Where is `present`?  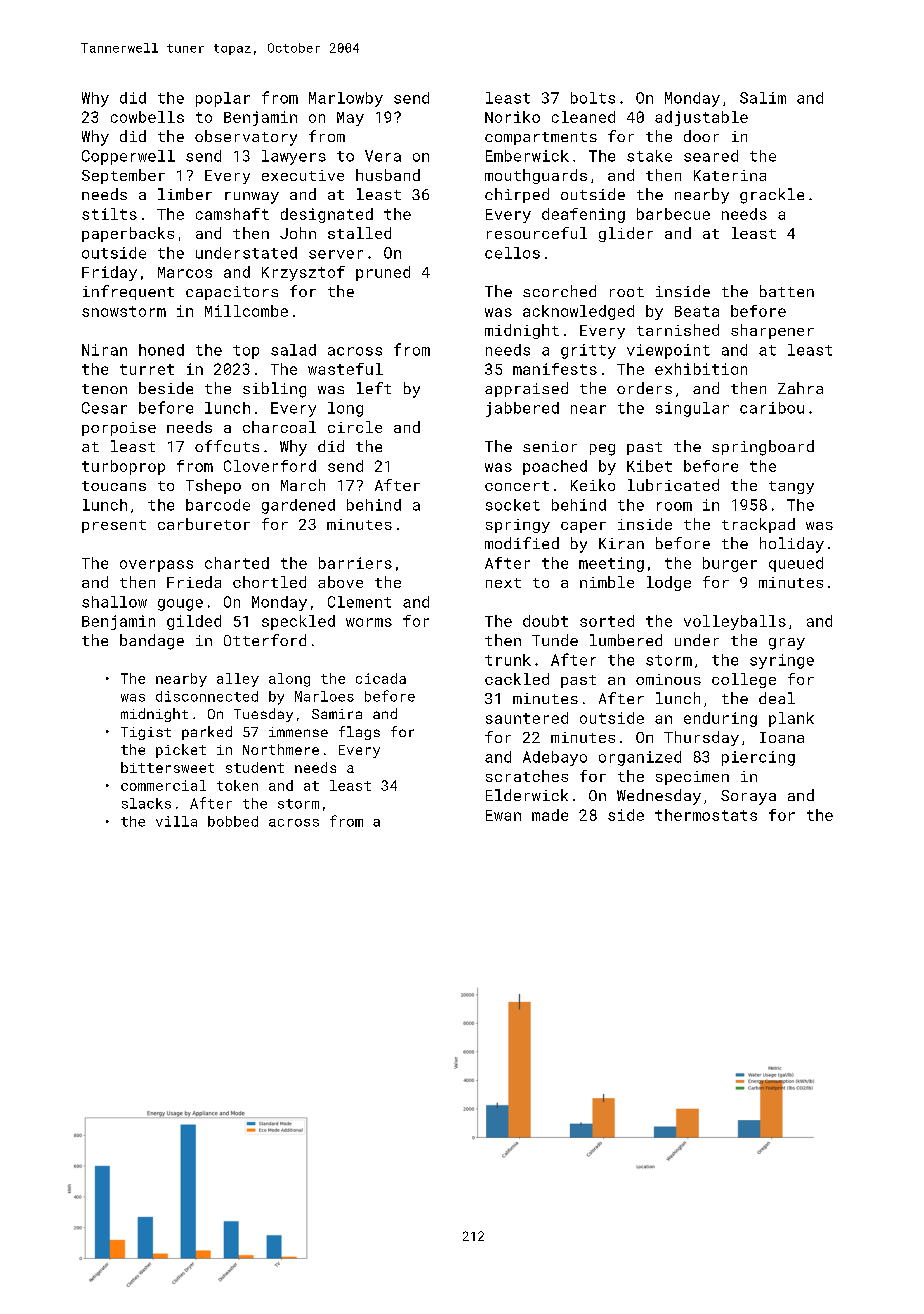 present is located at coordinates (114, 526).
